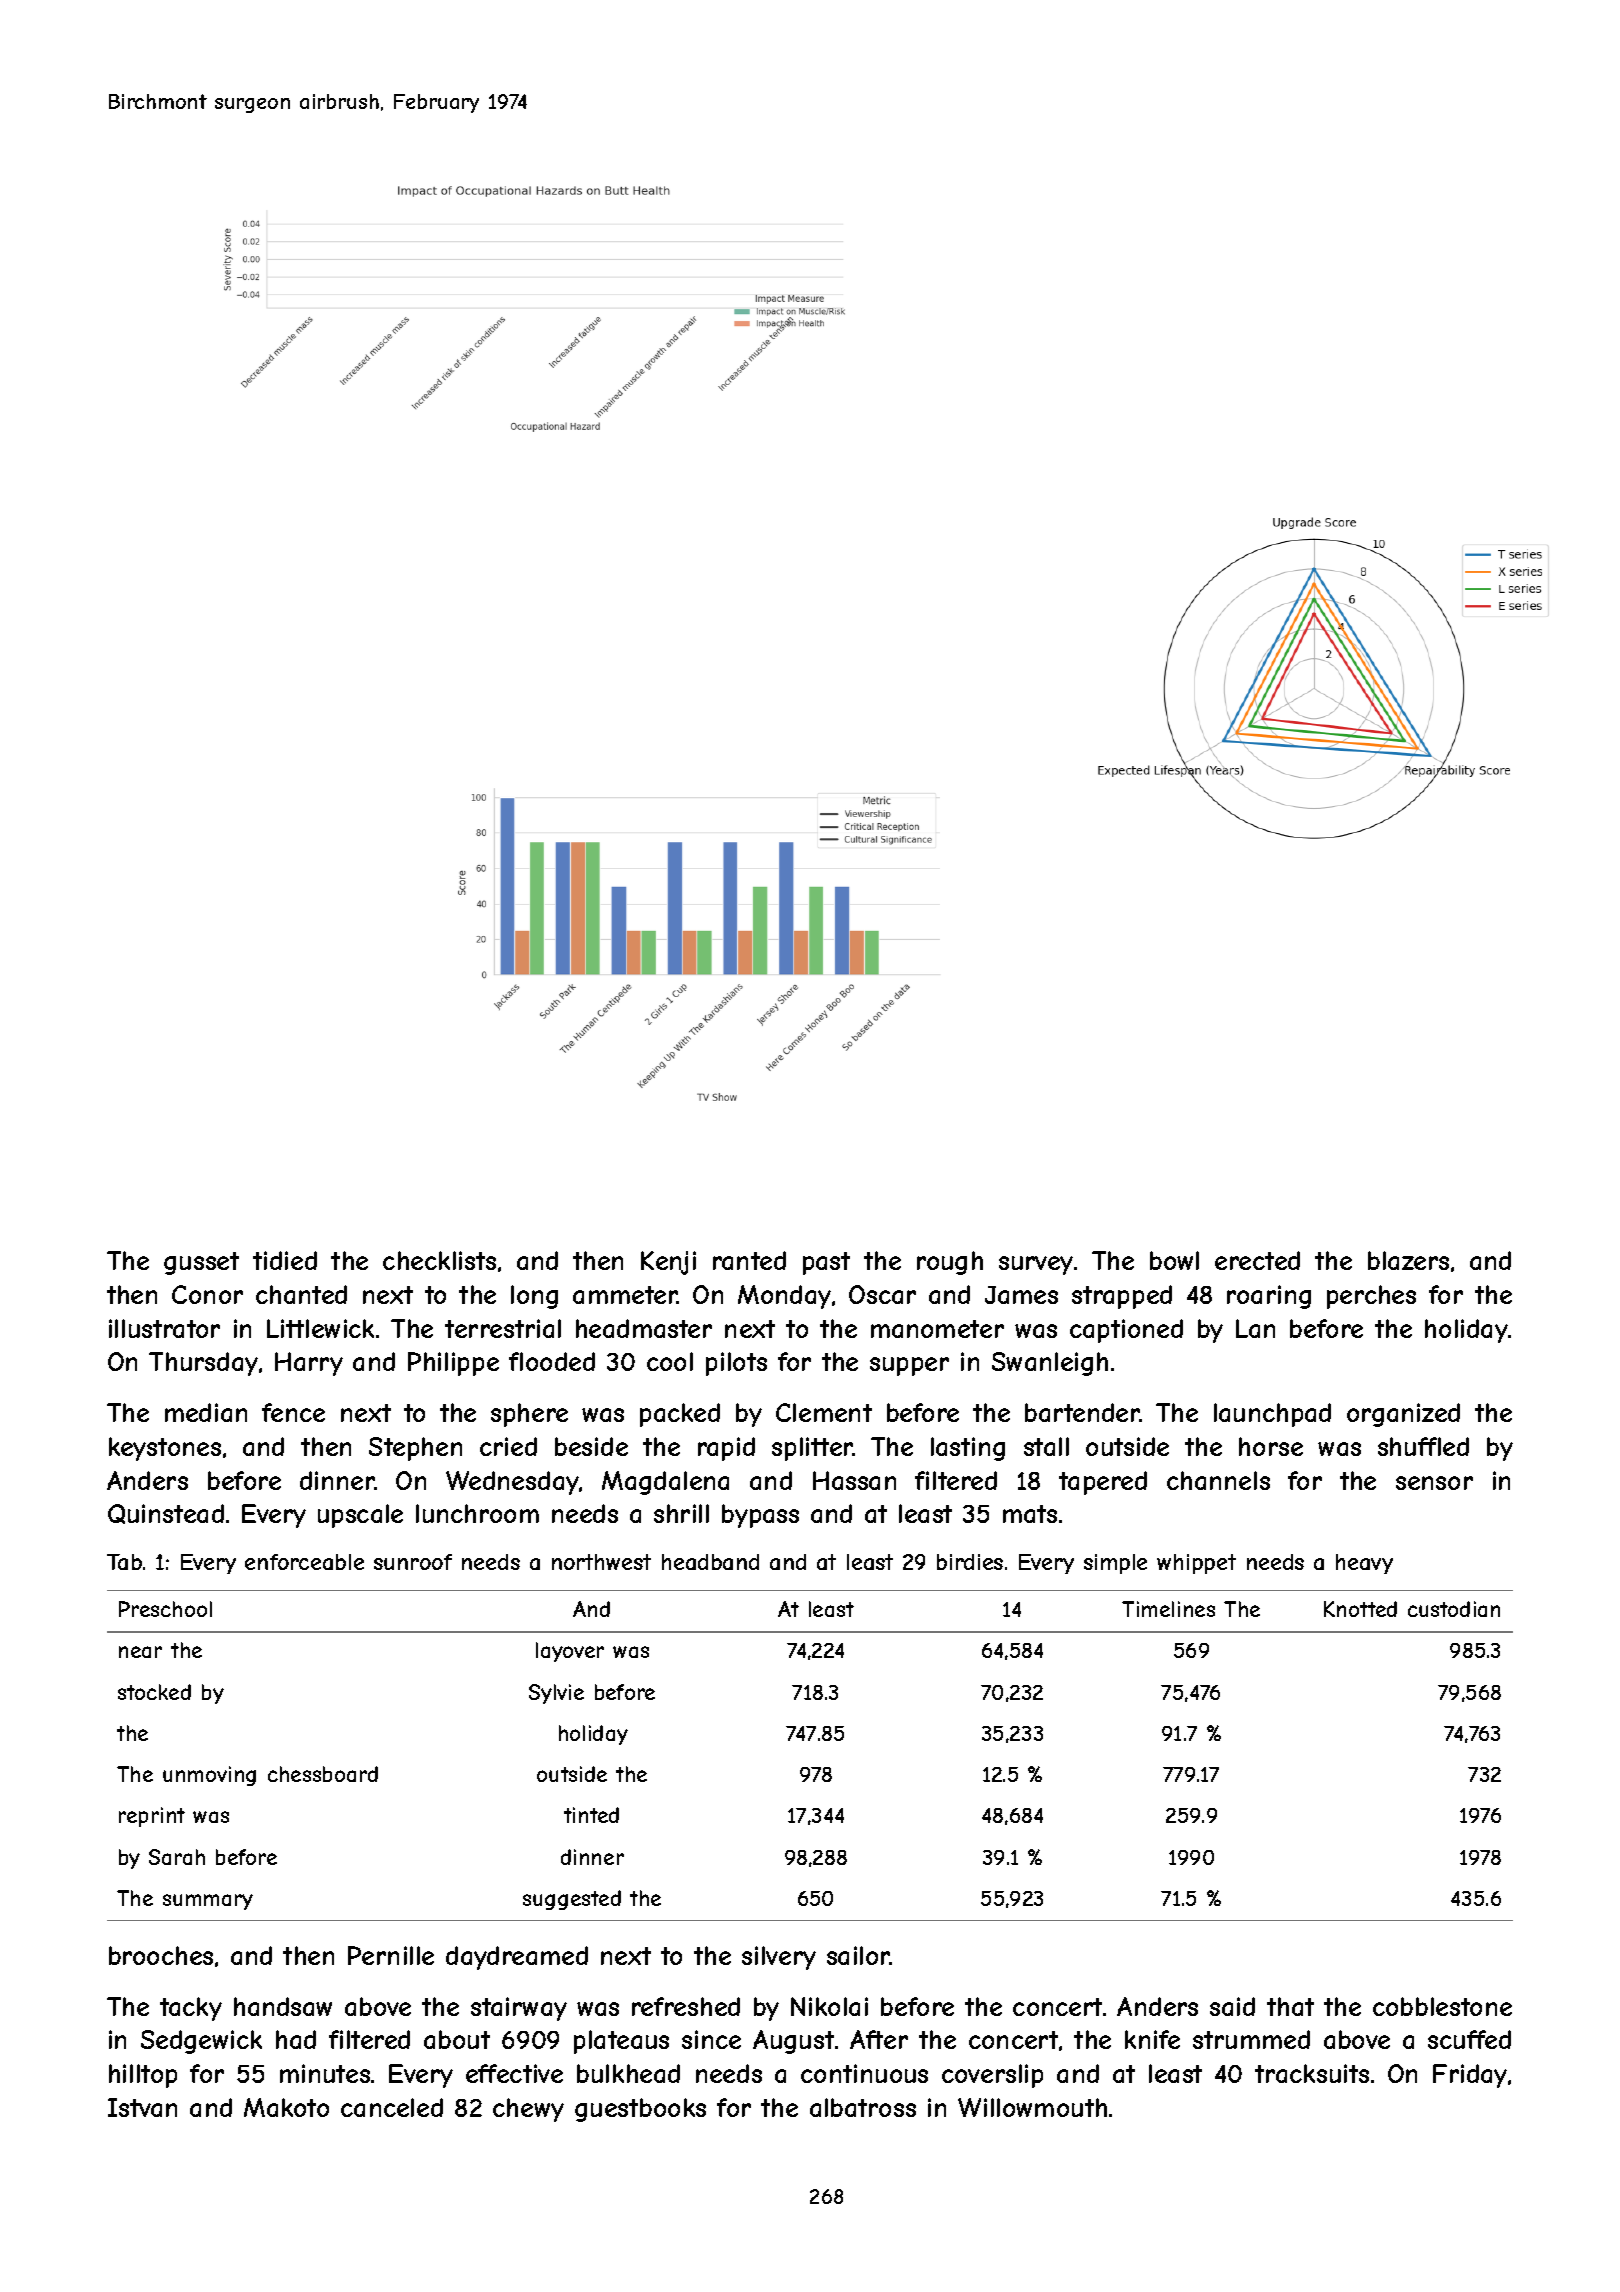  Describe the element at coordinates (140, 1652) in the screenshot. I see `near` at that location.
